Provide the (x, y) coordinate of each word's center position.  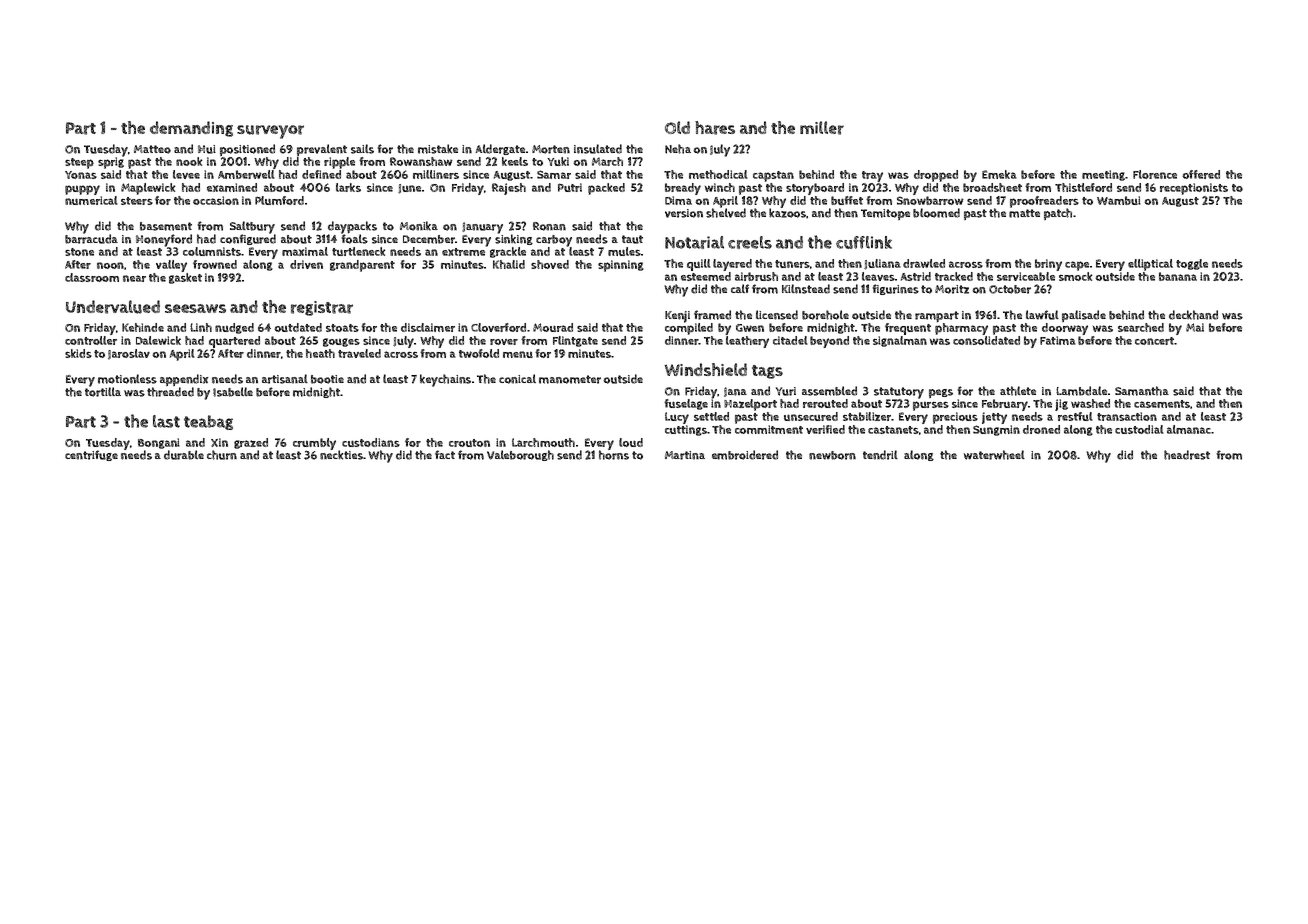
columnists (212, 251)
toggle (1192, 264)
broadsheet (992, 187)
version (684, 213)
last (166, 421)
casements (1162, 404)
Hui (207, 149)
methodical (718, 174)
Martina (685, 455)
